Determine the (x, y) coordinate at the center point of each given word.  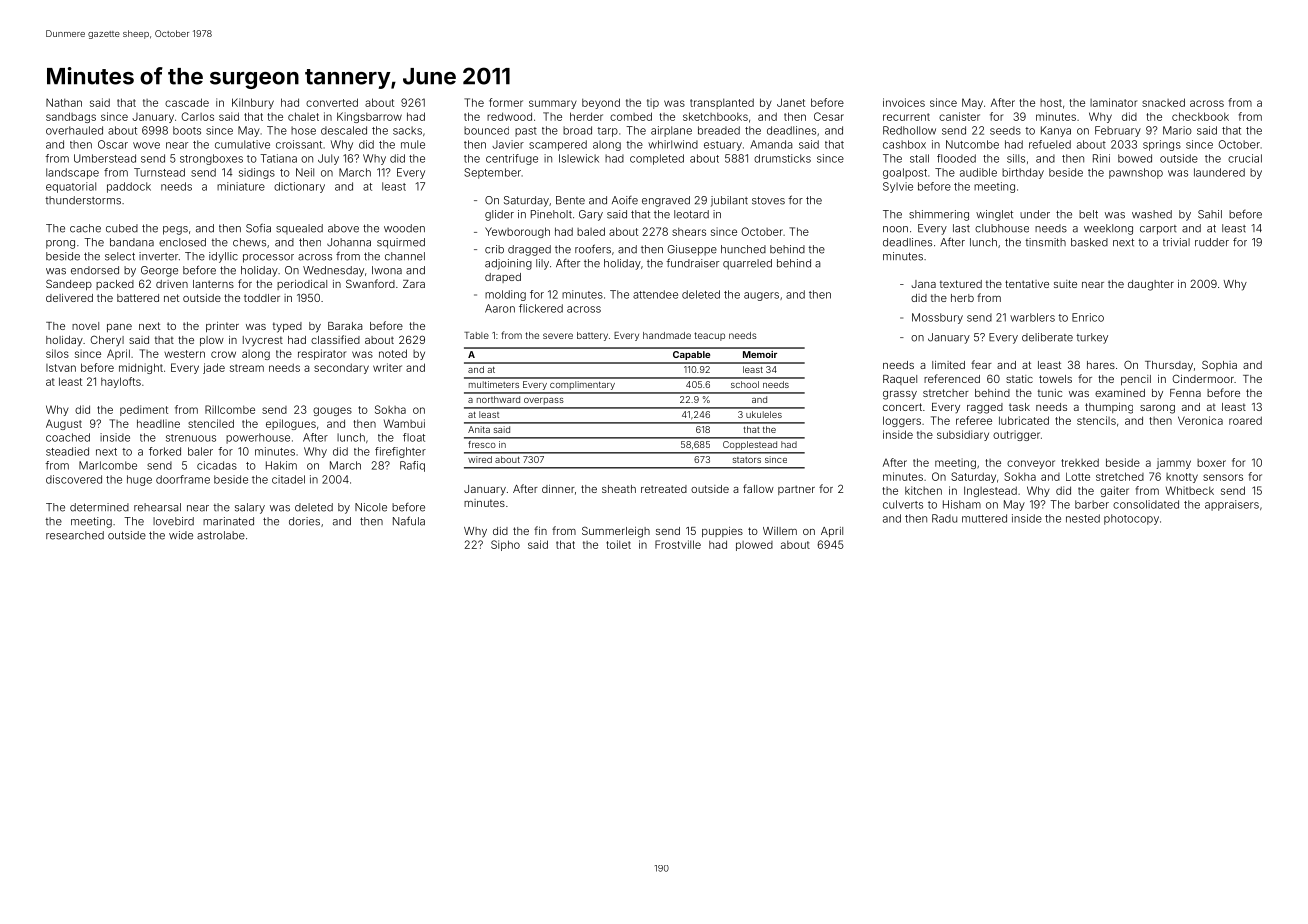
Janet (791, 102)
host (1051, 103)
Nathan (64, 102)
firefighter (400, 452)
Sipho (505, 545)
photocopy (1131, 519)
